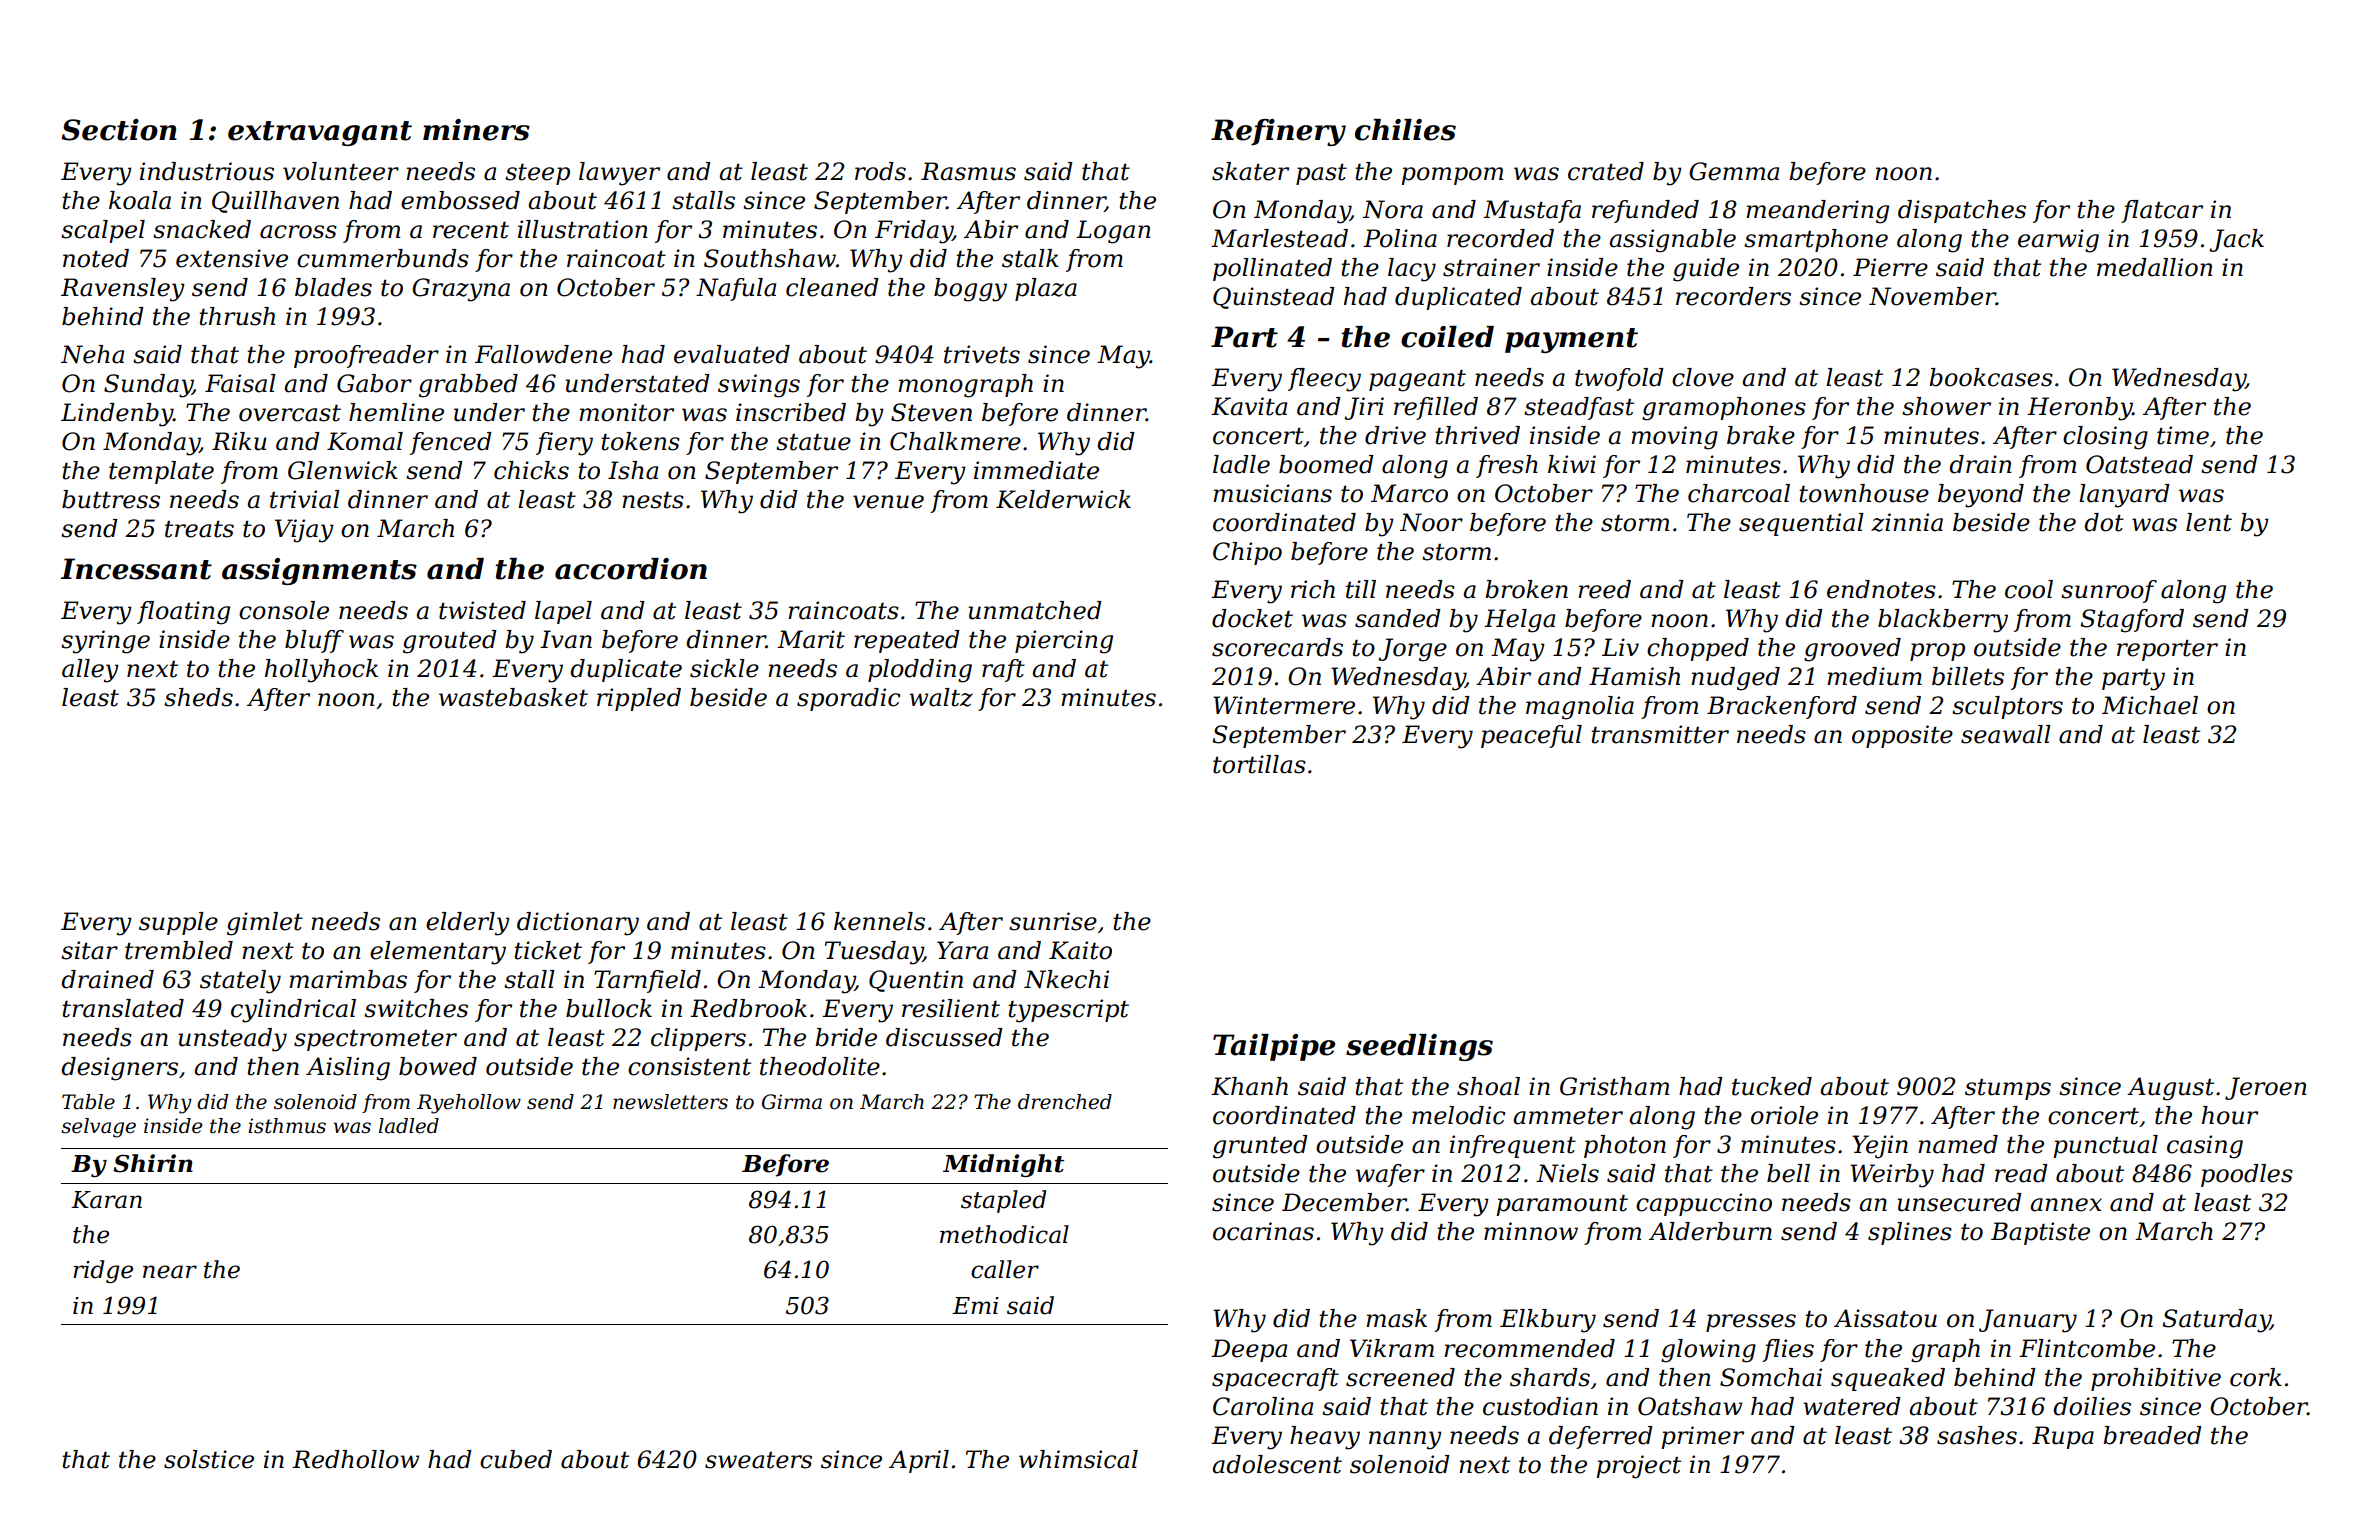 This screenshot has width=2380, height=1540. Describe the element at coordinates (1885, 1318) in the screenshot. I see `Aissatou` at that location.
